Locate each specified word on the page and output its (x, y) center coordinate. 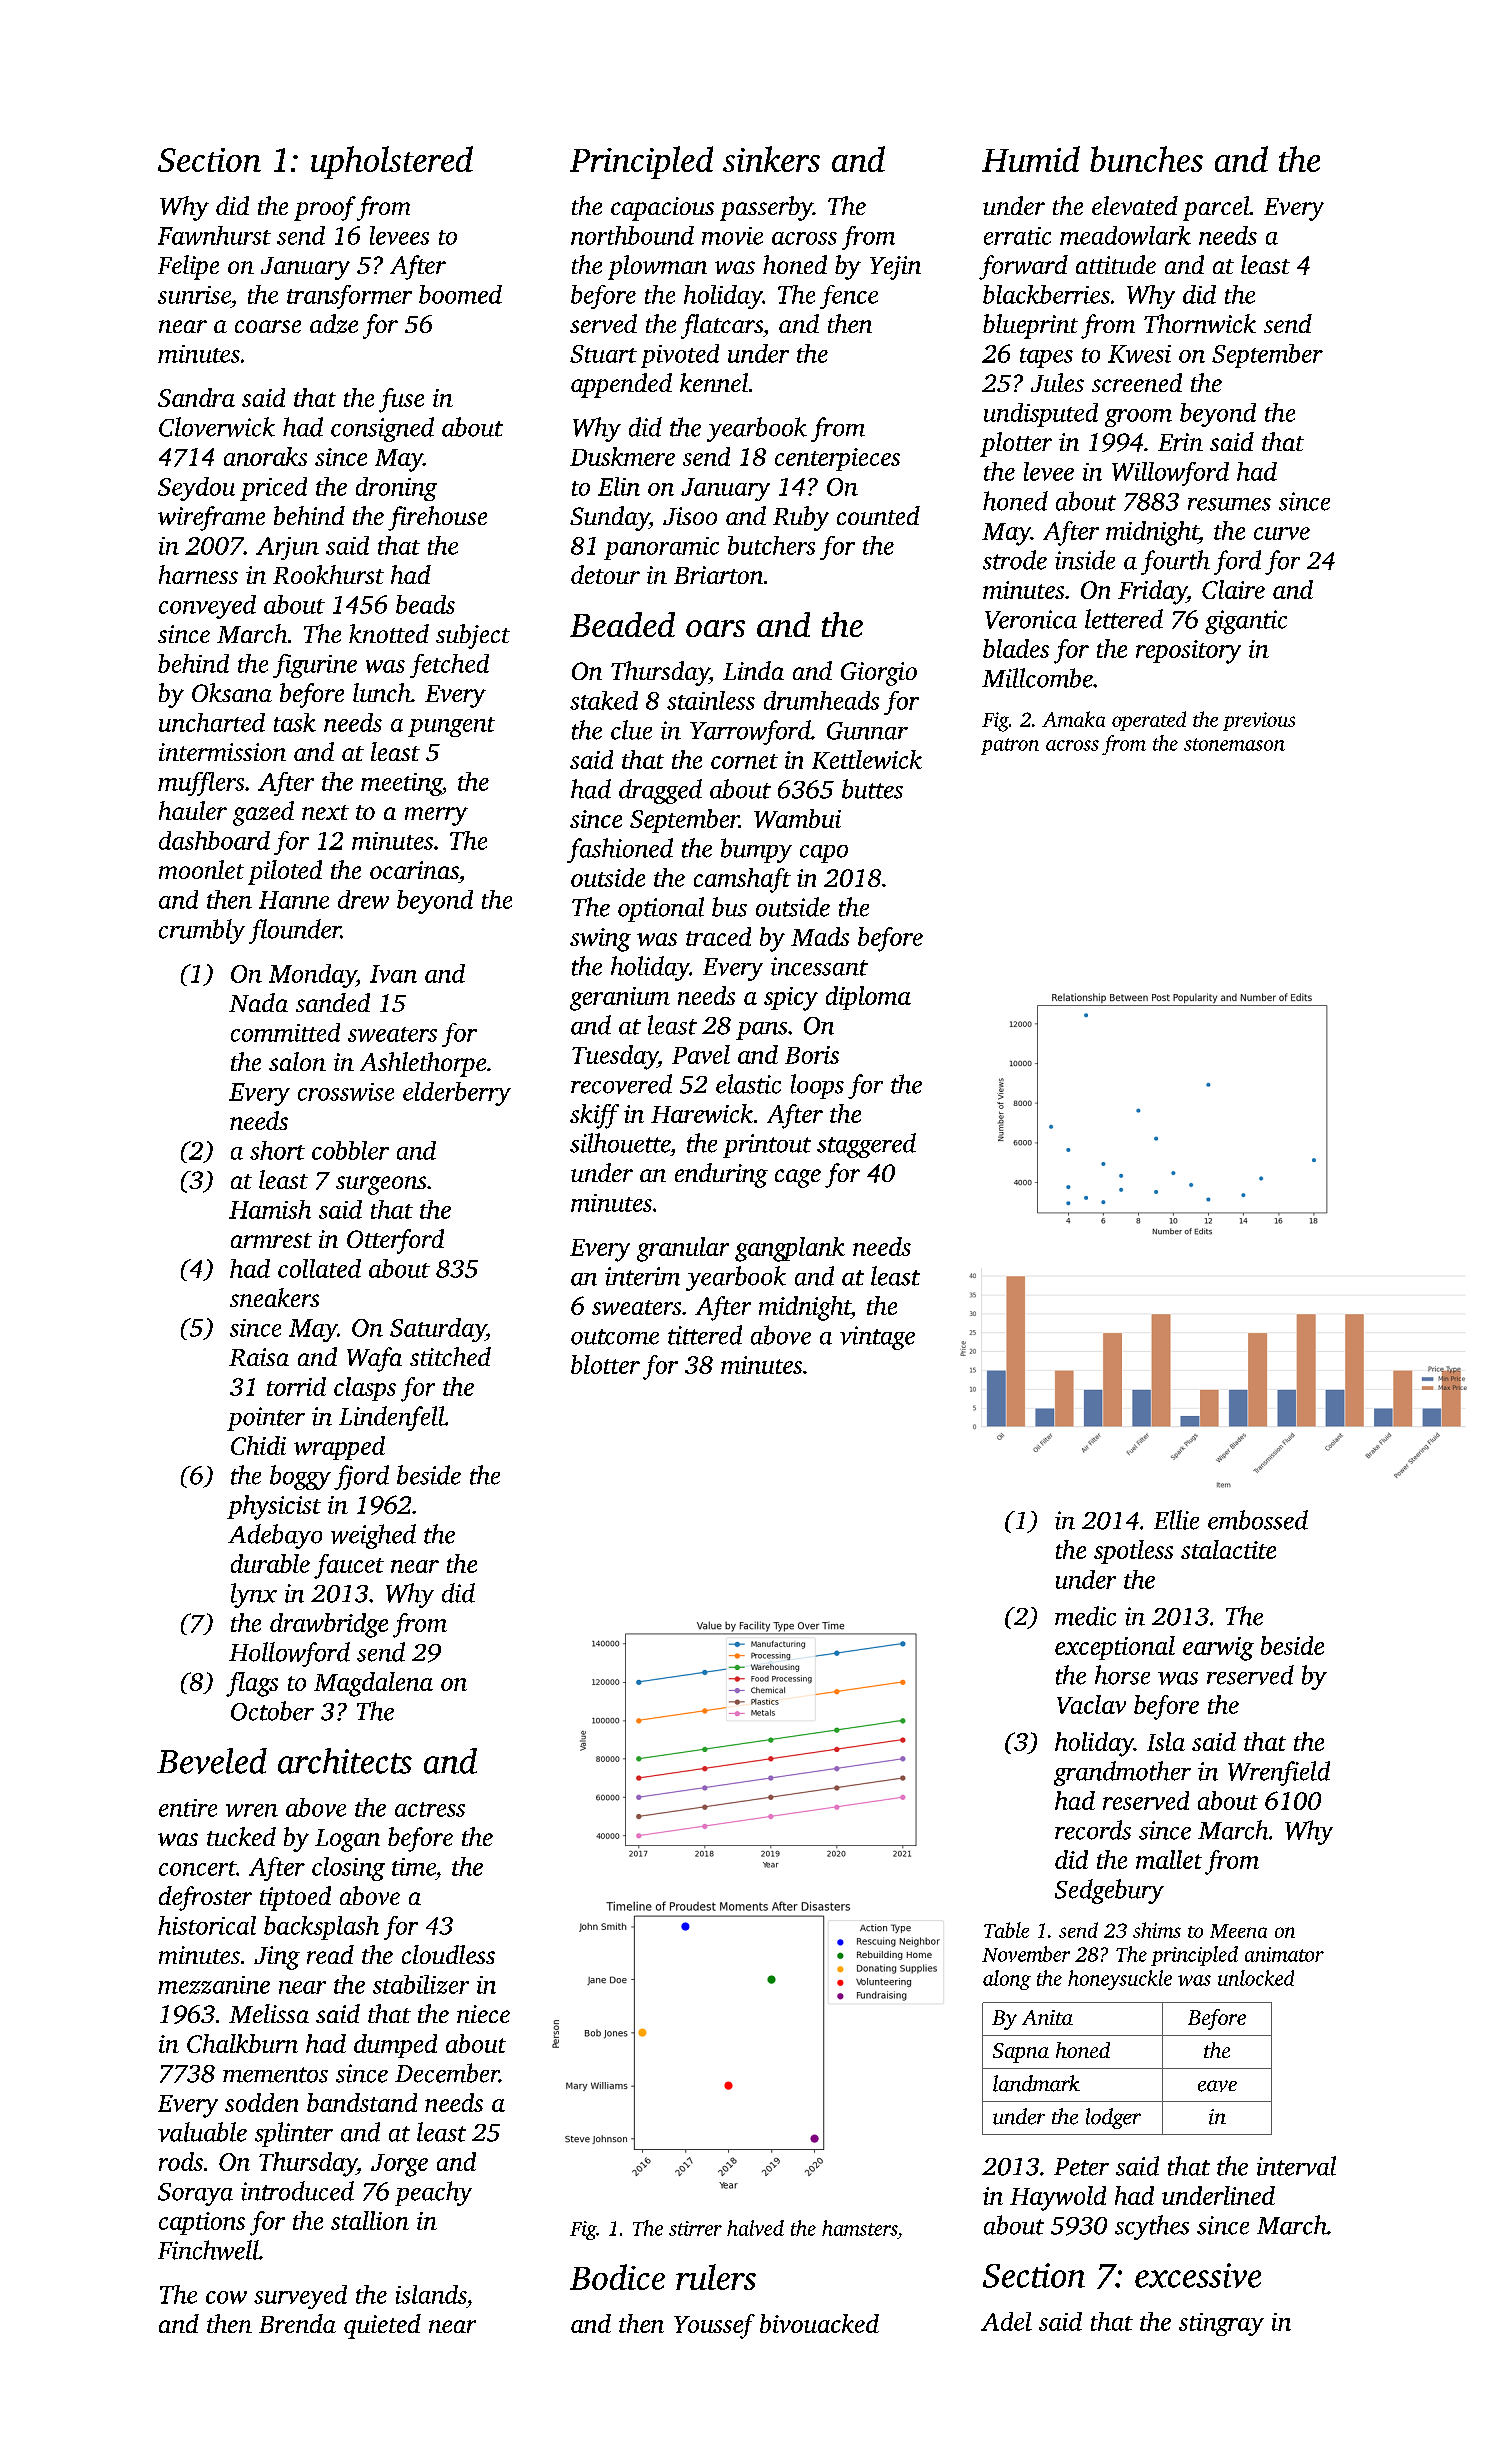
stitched (450, 1356)
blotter (605, 1364)
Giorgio (879, 674)
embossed (1258, 1520)
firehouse (437, 518)
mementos (275, 2075)
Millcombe (1037, 678)
